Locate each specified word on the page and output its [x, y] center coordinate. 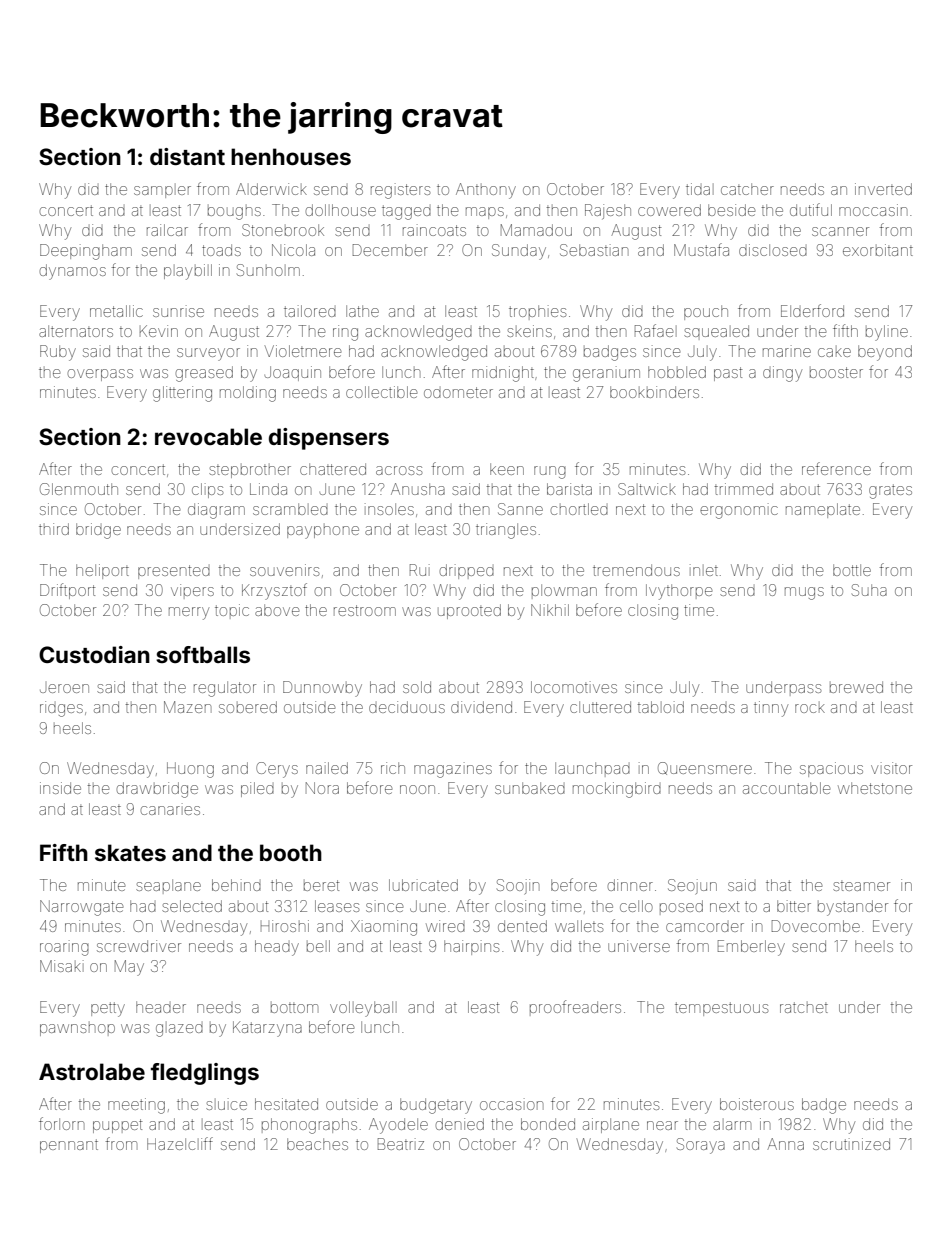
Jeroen [64, 688]
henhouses [291, 156]
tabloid [661, 707]
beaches [317, 1144]
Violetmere [303, 351]
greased [204, 374]
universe [639, 946]
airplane [611, 1125]
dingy [782, 374]
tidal [700, 189]
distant [187, 156]
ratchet [804, 1007]
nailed [327, 768]
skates [130, 852]
